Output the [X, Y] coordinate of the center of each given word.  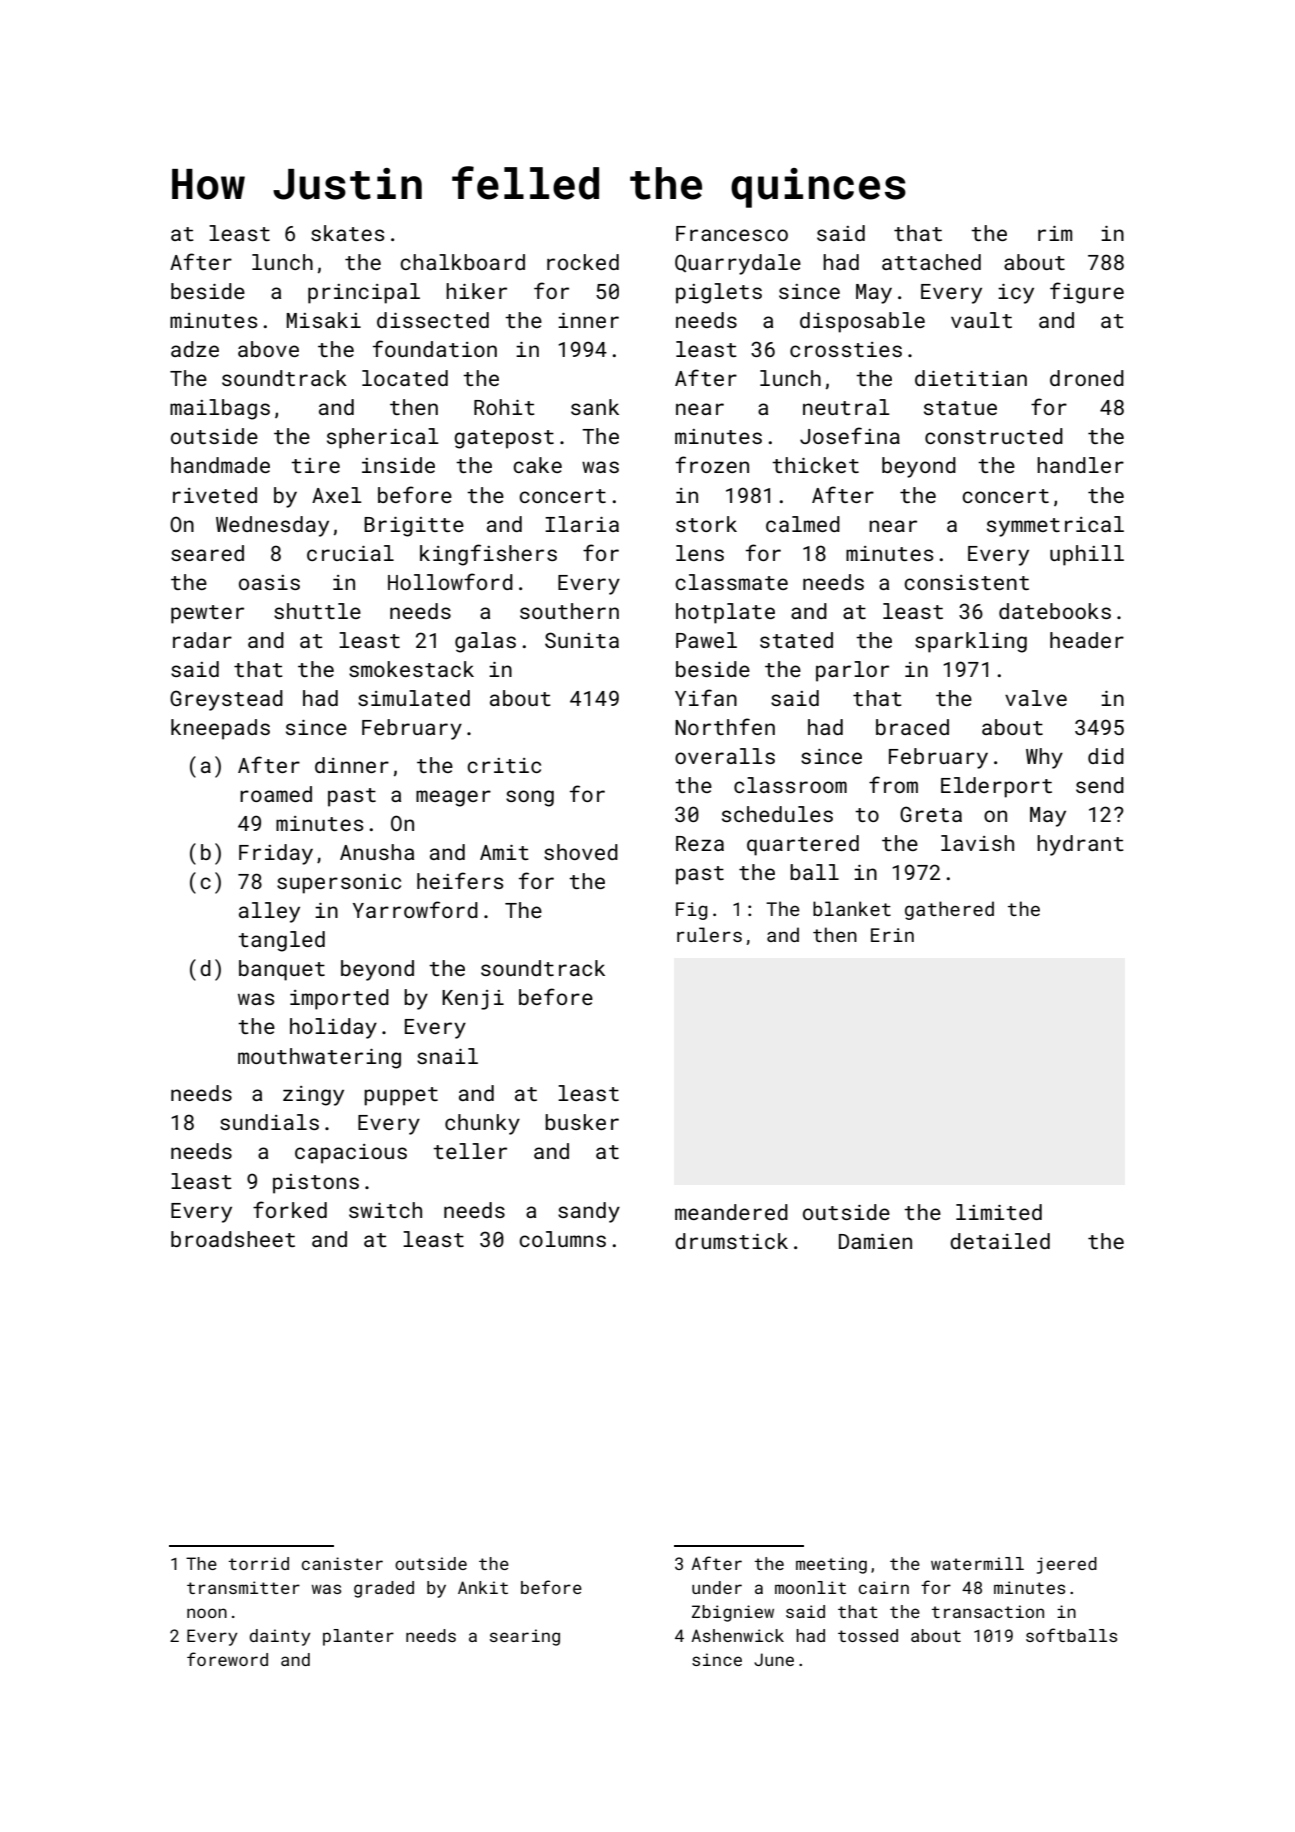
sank [595, 407]
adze [195, 349]
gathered [949, 910]
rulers [709, 934]
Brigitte [414, 527]
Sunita [582, 640]
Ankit [483, 1587]
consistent [966, 582]
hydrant [1080, 845]
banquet [282, 970]
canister [342, 1563]
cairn [884, 1587]
